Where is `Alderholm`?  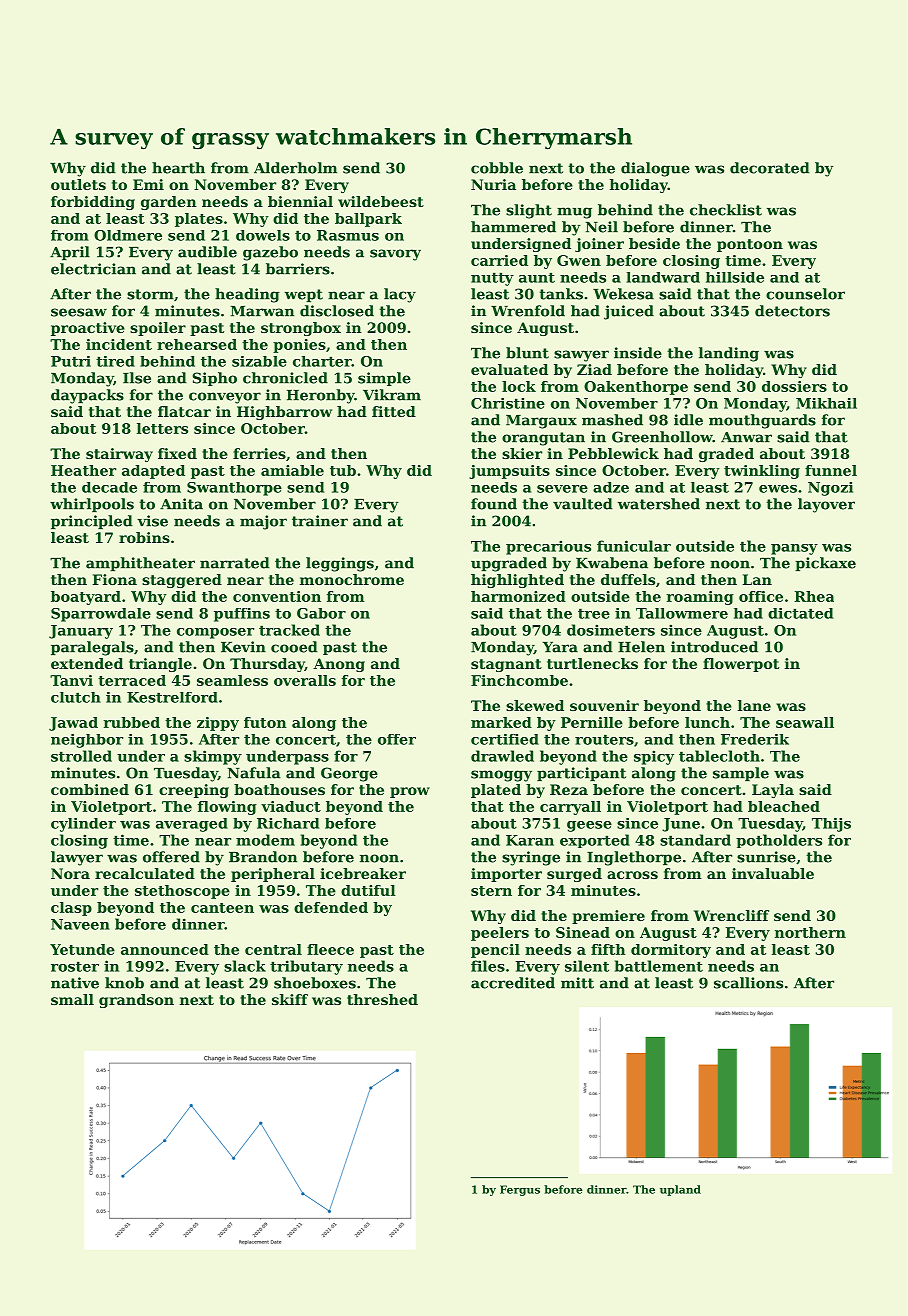 Alderholm is located at coordinates (295, 168).
